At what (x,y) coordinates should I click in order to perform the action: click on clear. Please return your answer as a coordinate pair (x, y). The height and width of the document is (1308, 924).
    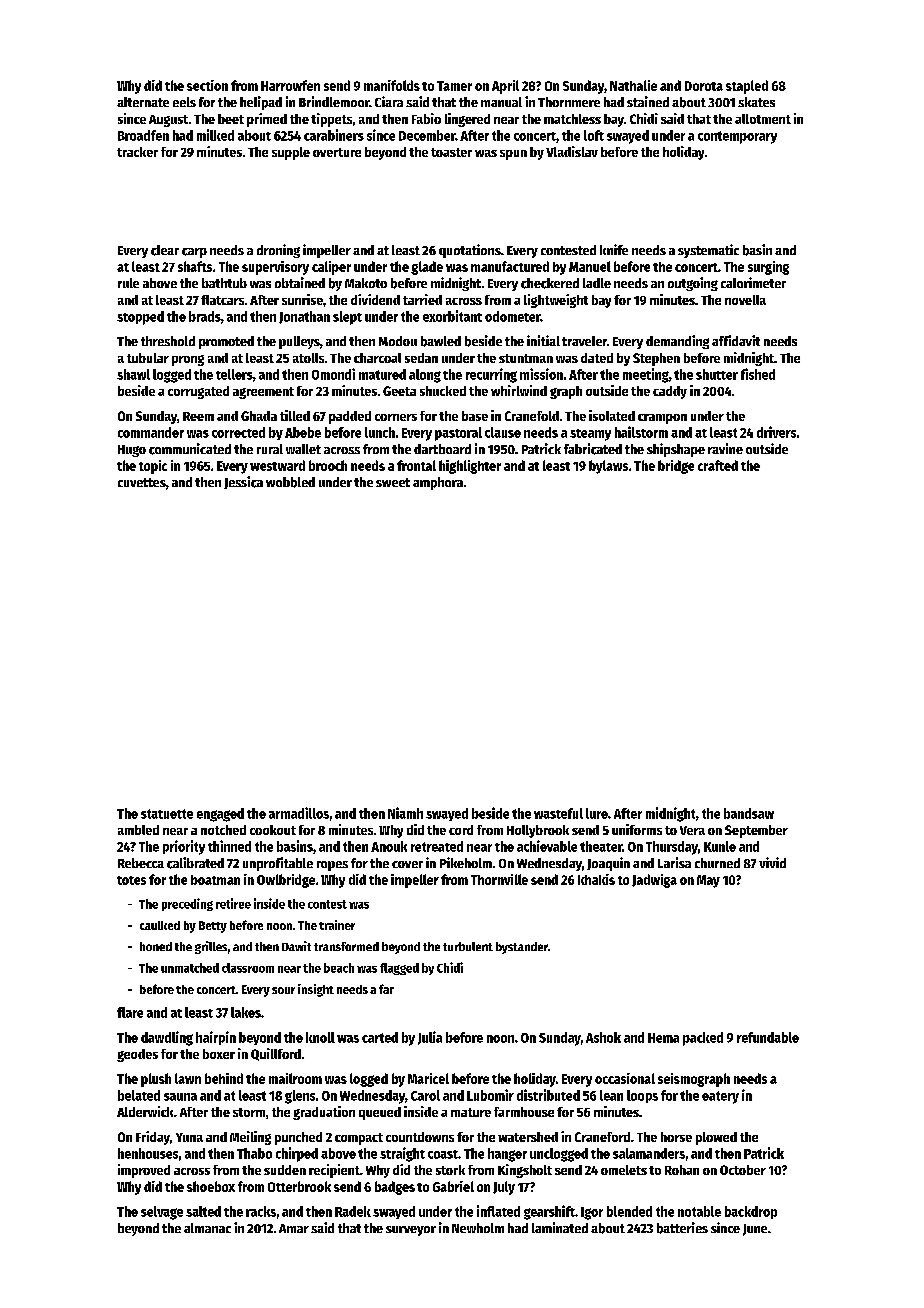
    Looking at the image, I should click on (165, 250).
